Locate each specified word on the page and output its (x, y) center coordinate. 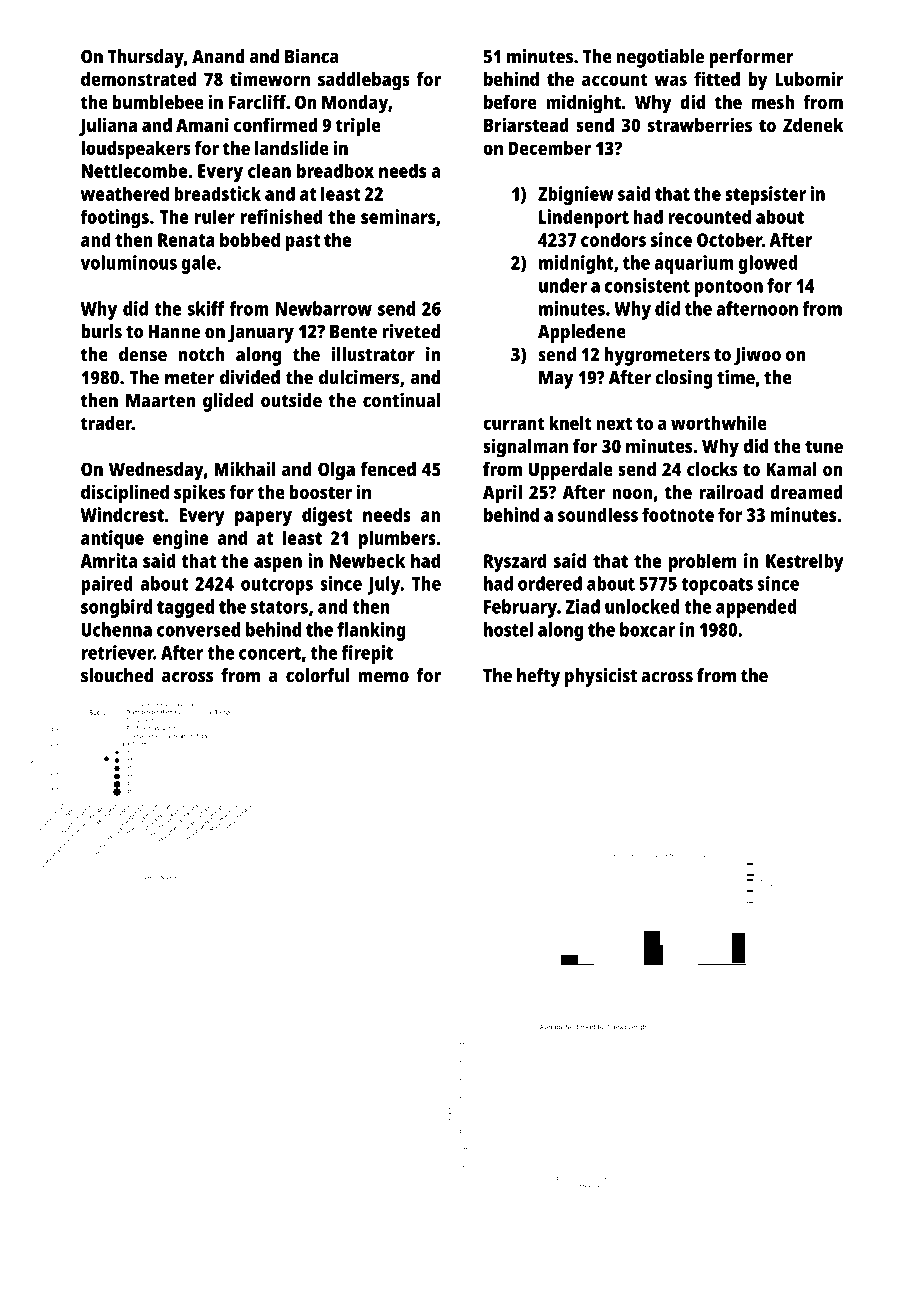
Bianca (311, 56)
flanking (371, 631)
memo (383, 677)
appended (756, 608)
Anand (218, 56)
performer (751, 58)
